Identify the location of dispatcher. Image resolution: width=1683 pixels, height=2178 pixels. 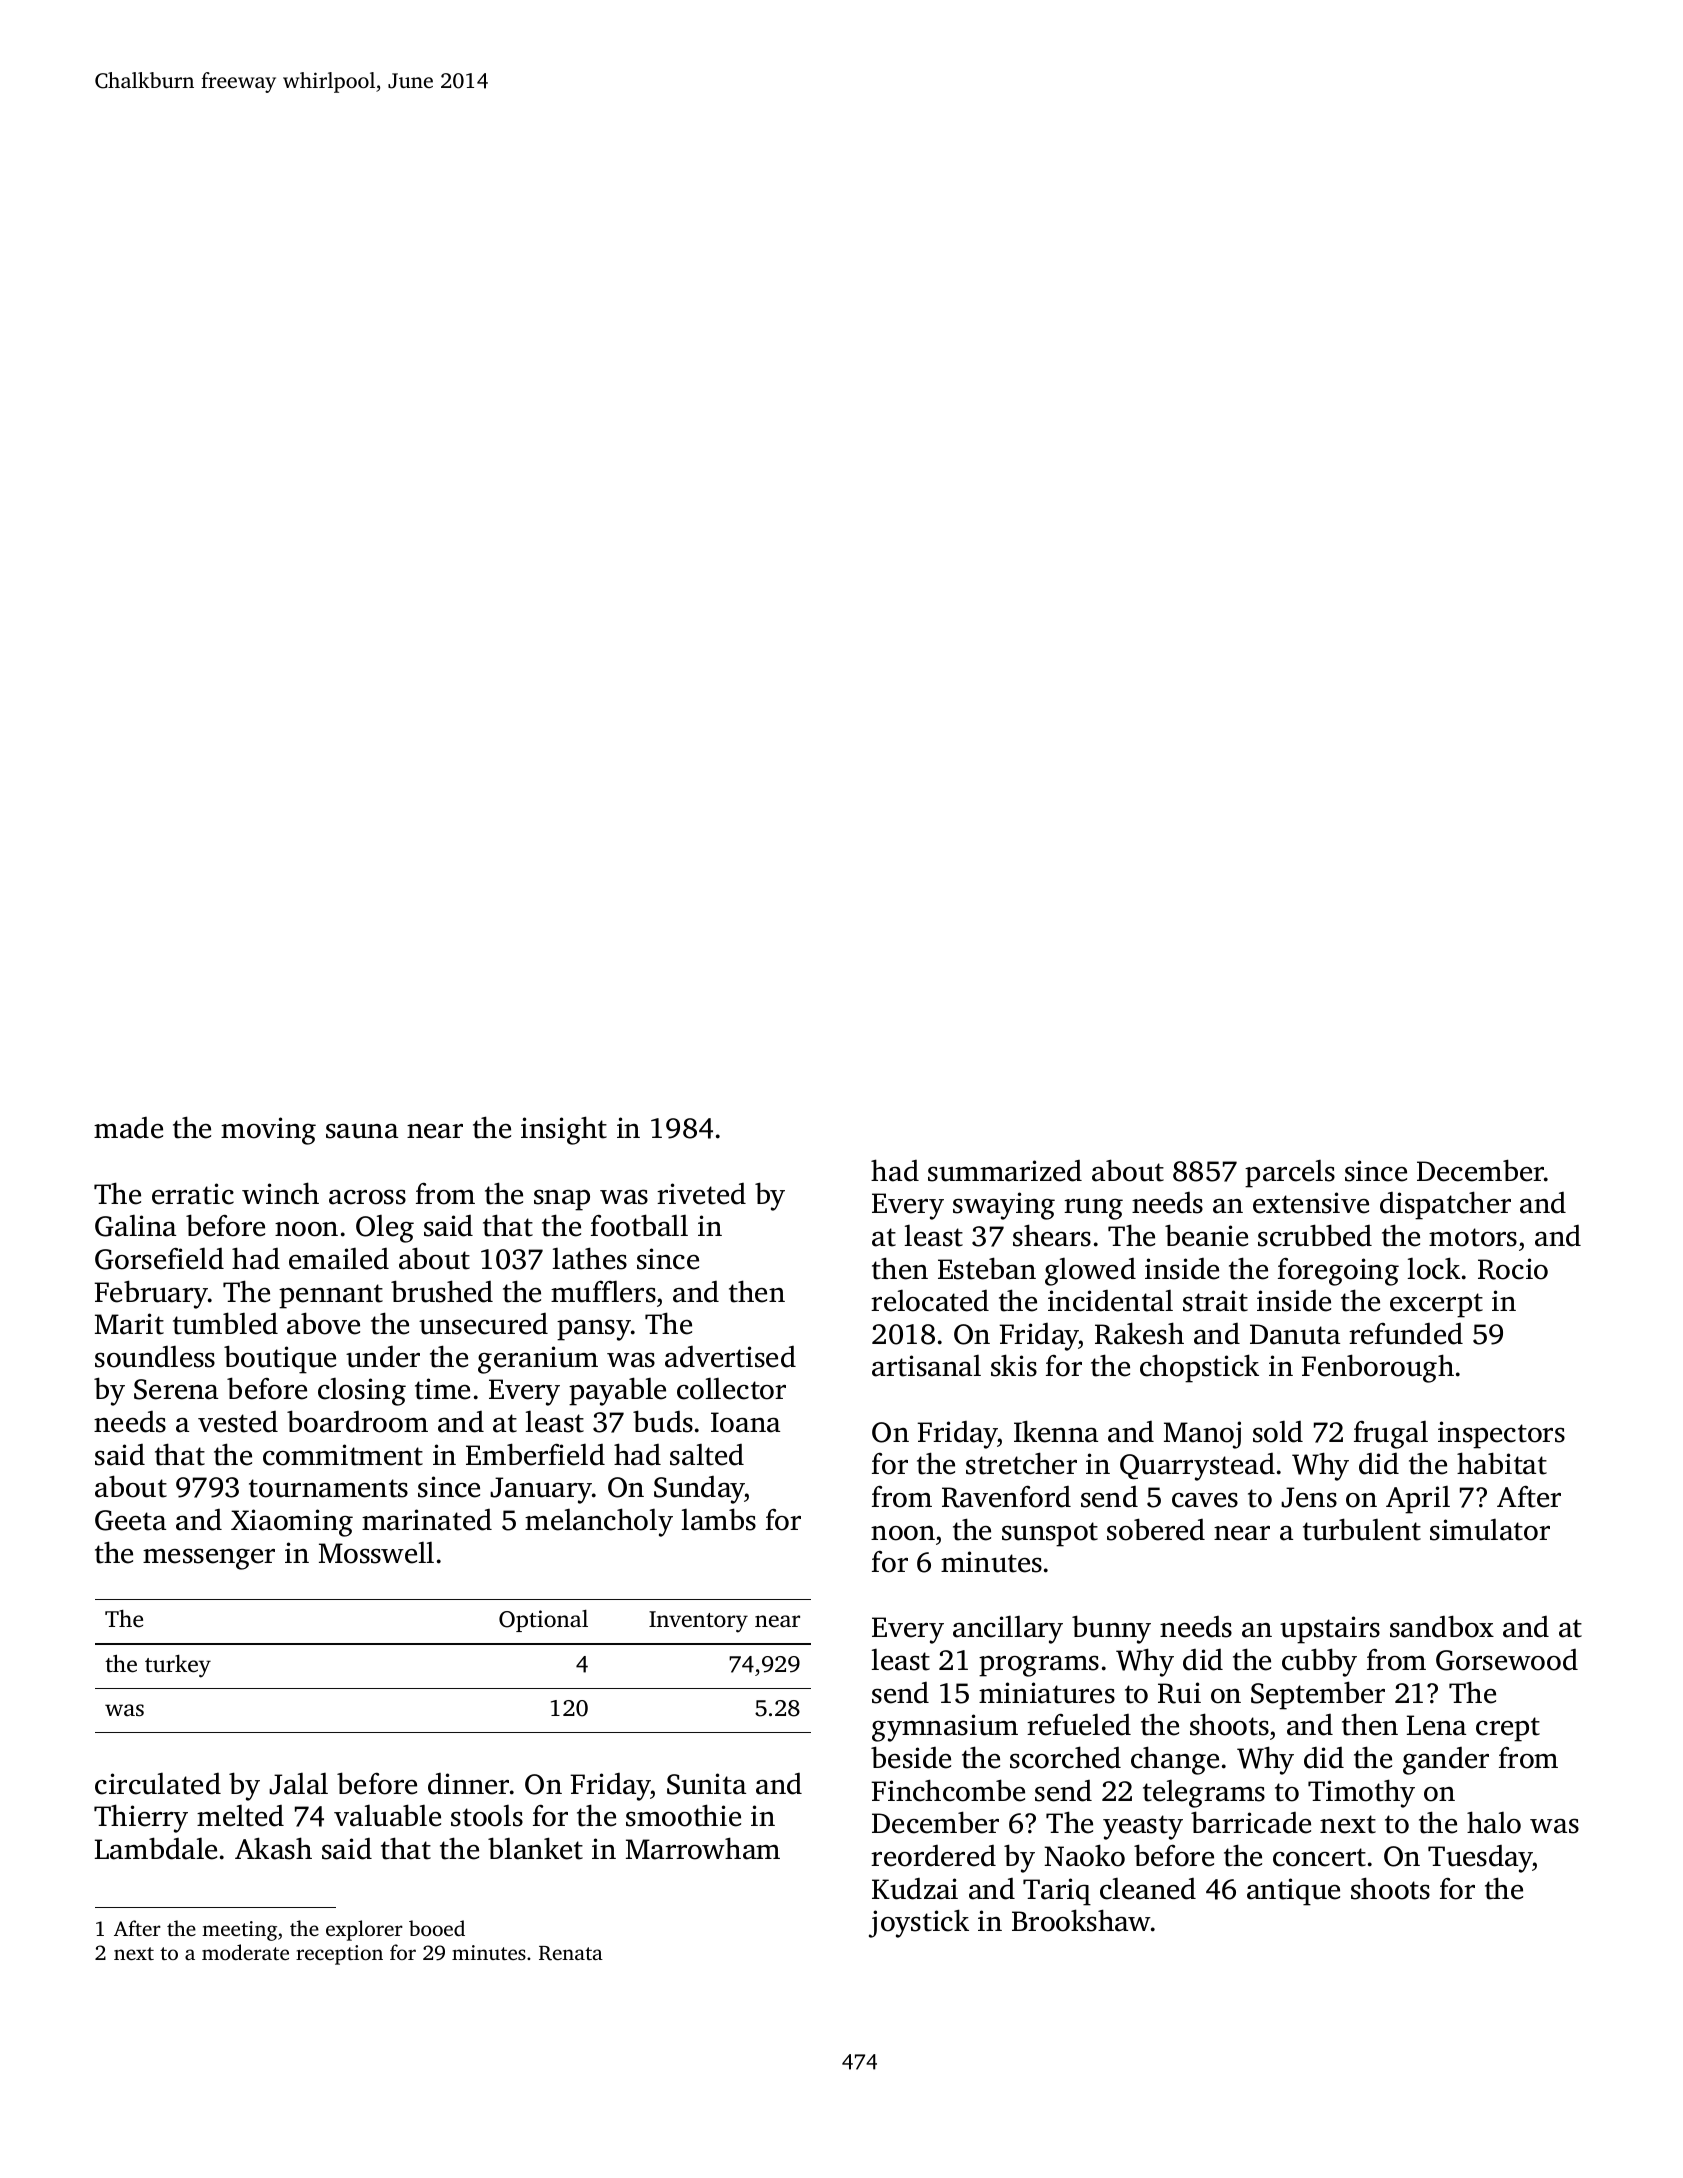
(1445, 1205).
